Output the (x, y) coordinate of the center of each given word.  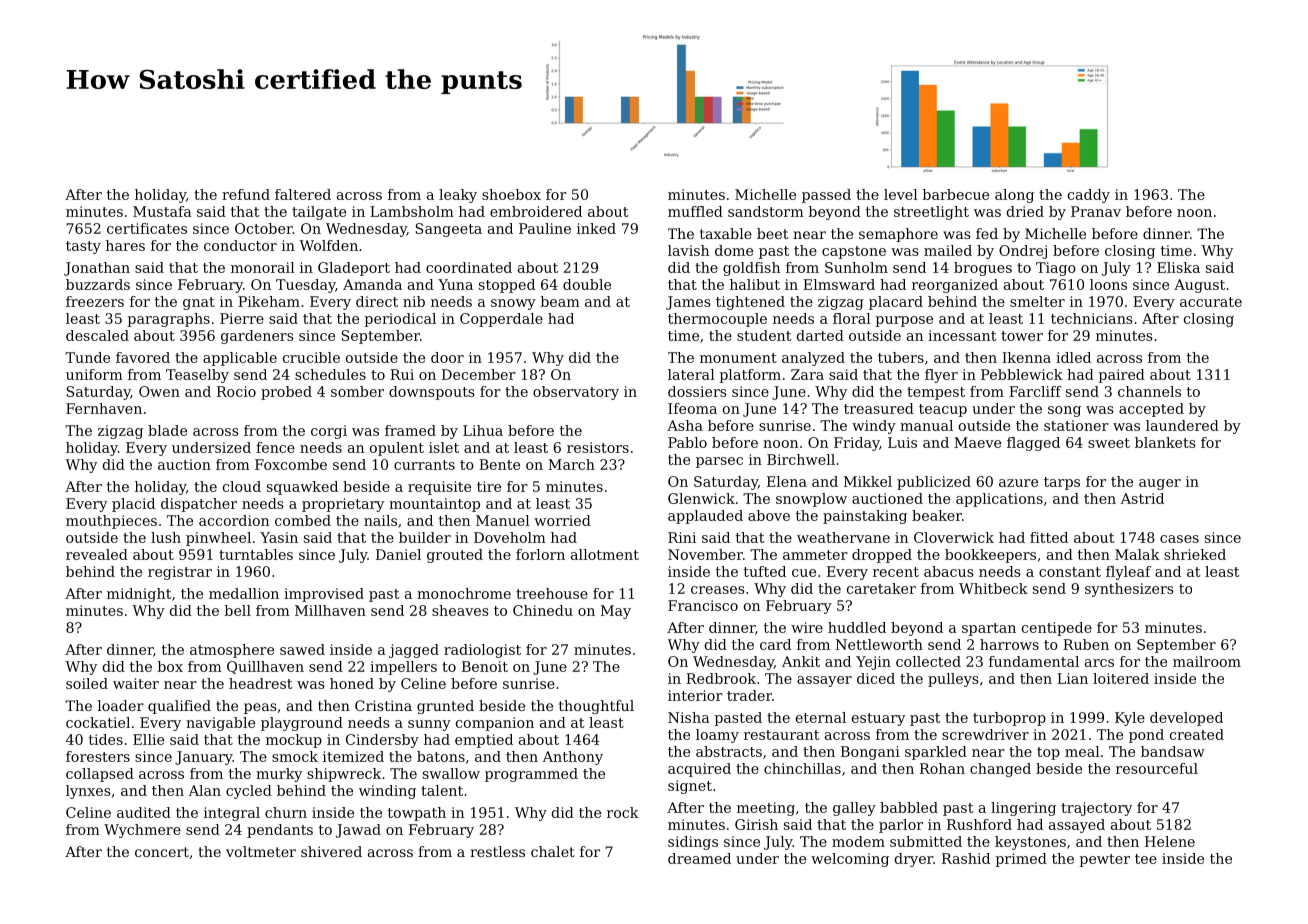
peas (260, 708)
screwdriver (985, 734)
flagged (1033, 444)
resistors (598, 447)
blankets (1165, 442)
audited (144, 812)
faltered (303, 194)
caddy (1089, 196)
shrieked (1195, 554)
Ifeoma (692, 408)
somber (357, 391)
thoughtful (596, 707)
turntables (256, 554)
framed (410, 430)
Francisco (703, 605)
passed (826, 196)
